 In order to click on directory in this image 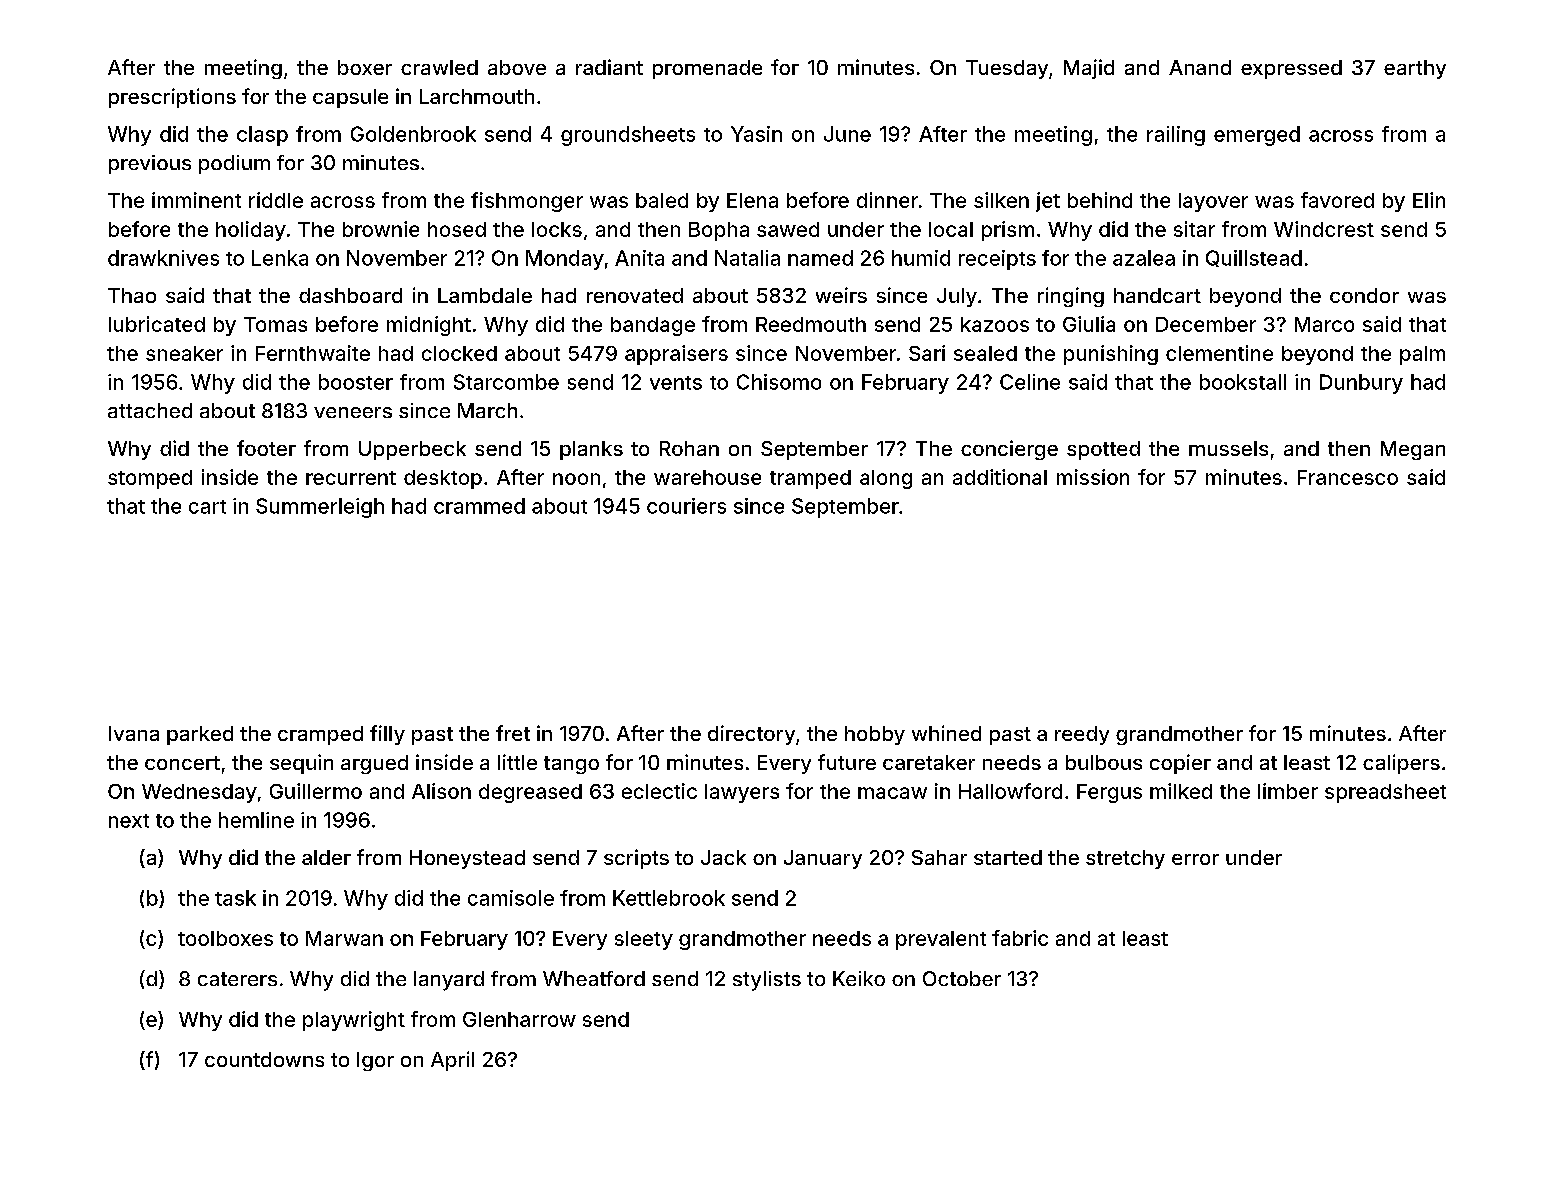, I will do `click(751, 735)`.
